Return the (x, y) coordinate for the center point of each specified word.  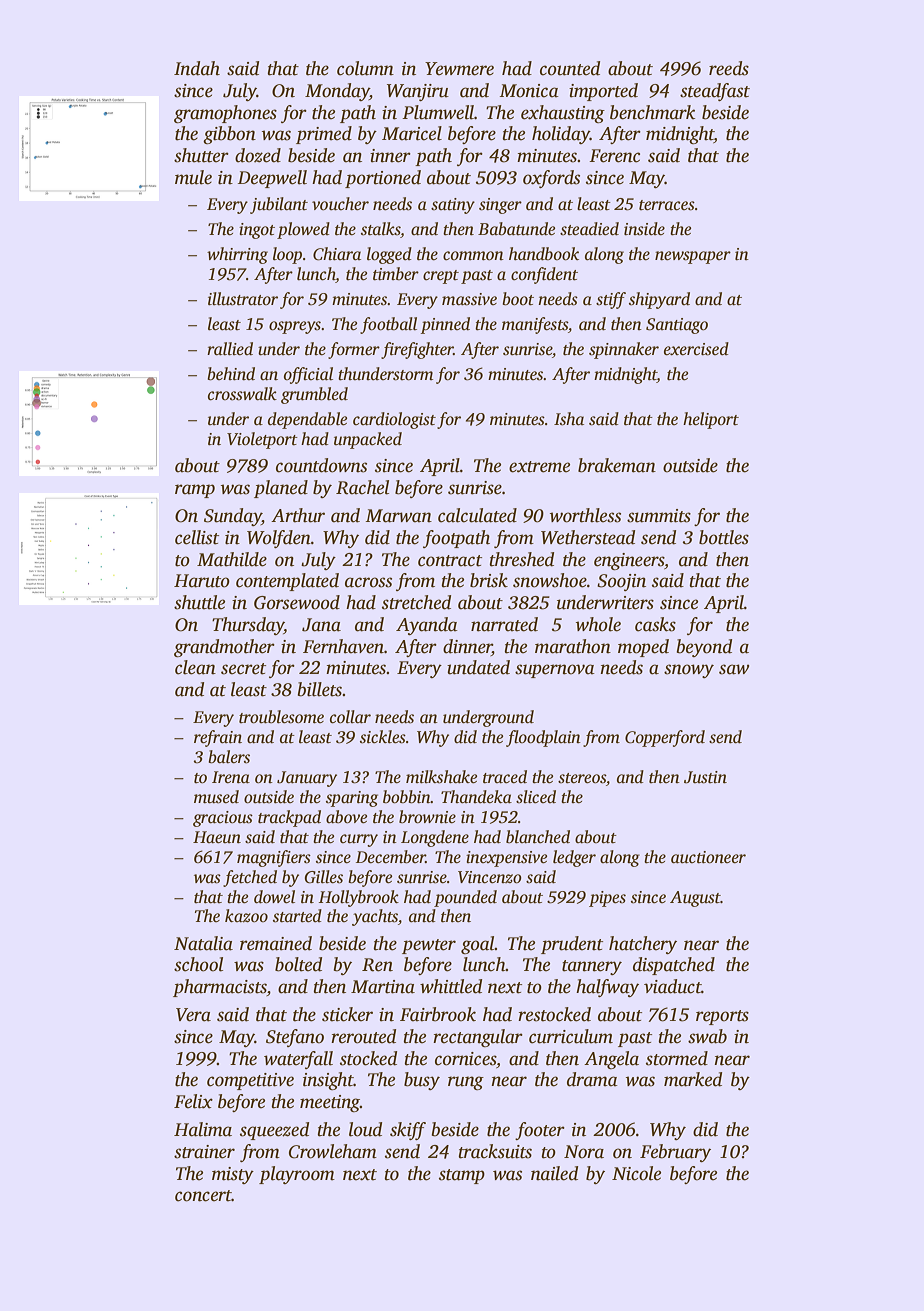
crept (441, 277)
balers (229, 757)
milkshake (441, 777)
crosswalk (242, 394)
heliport (711, 420)
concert (203, 1196)
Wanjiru (418, 92)
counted (570, 68)
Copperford (665, 738)
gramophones (225, 114)
